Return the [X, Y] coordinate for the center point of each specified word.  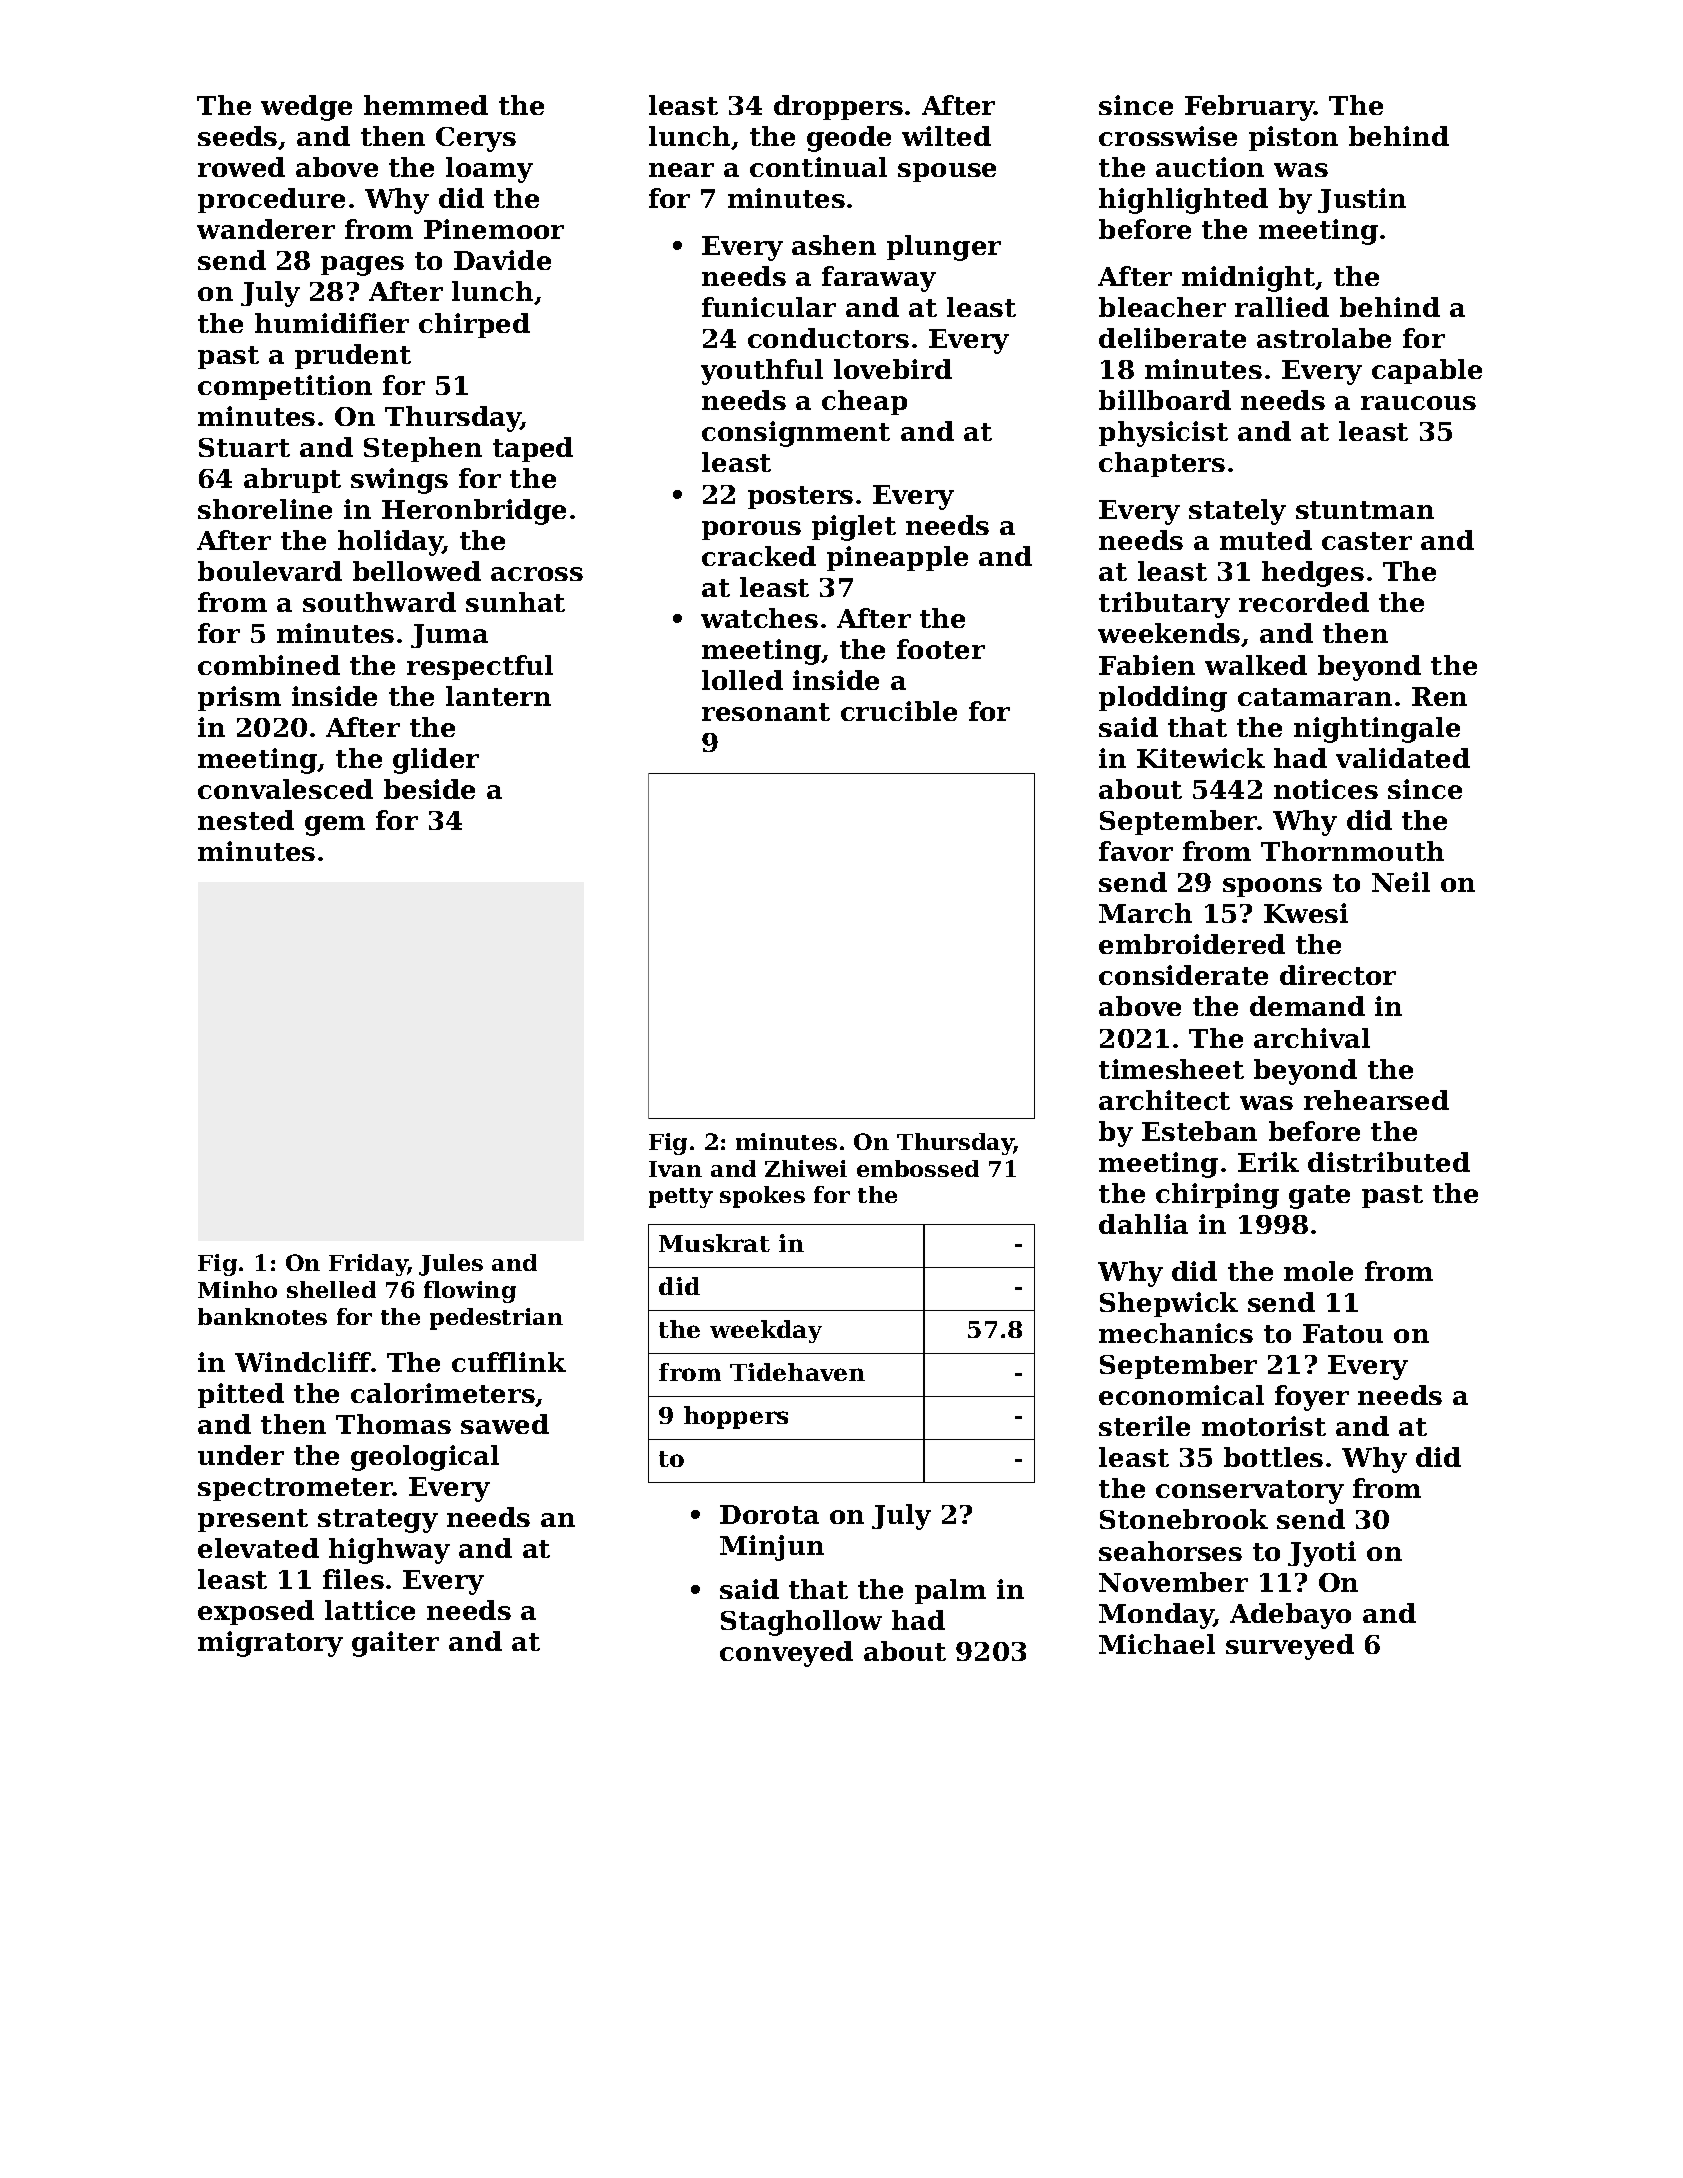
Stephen [423, 449]
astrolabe [1324, 338]
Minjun [772, 1548]
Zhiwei [806, 1168]
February [1250, 108]
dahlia [1143, 1224]
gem [335, 826]
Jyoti [1322, 1554]
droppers [838, 107]
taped [533, 449]
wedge [306, 108]
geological [425, 1458]
